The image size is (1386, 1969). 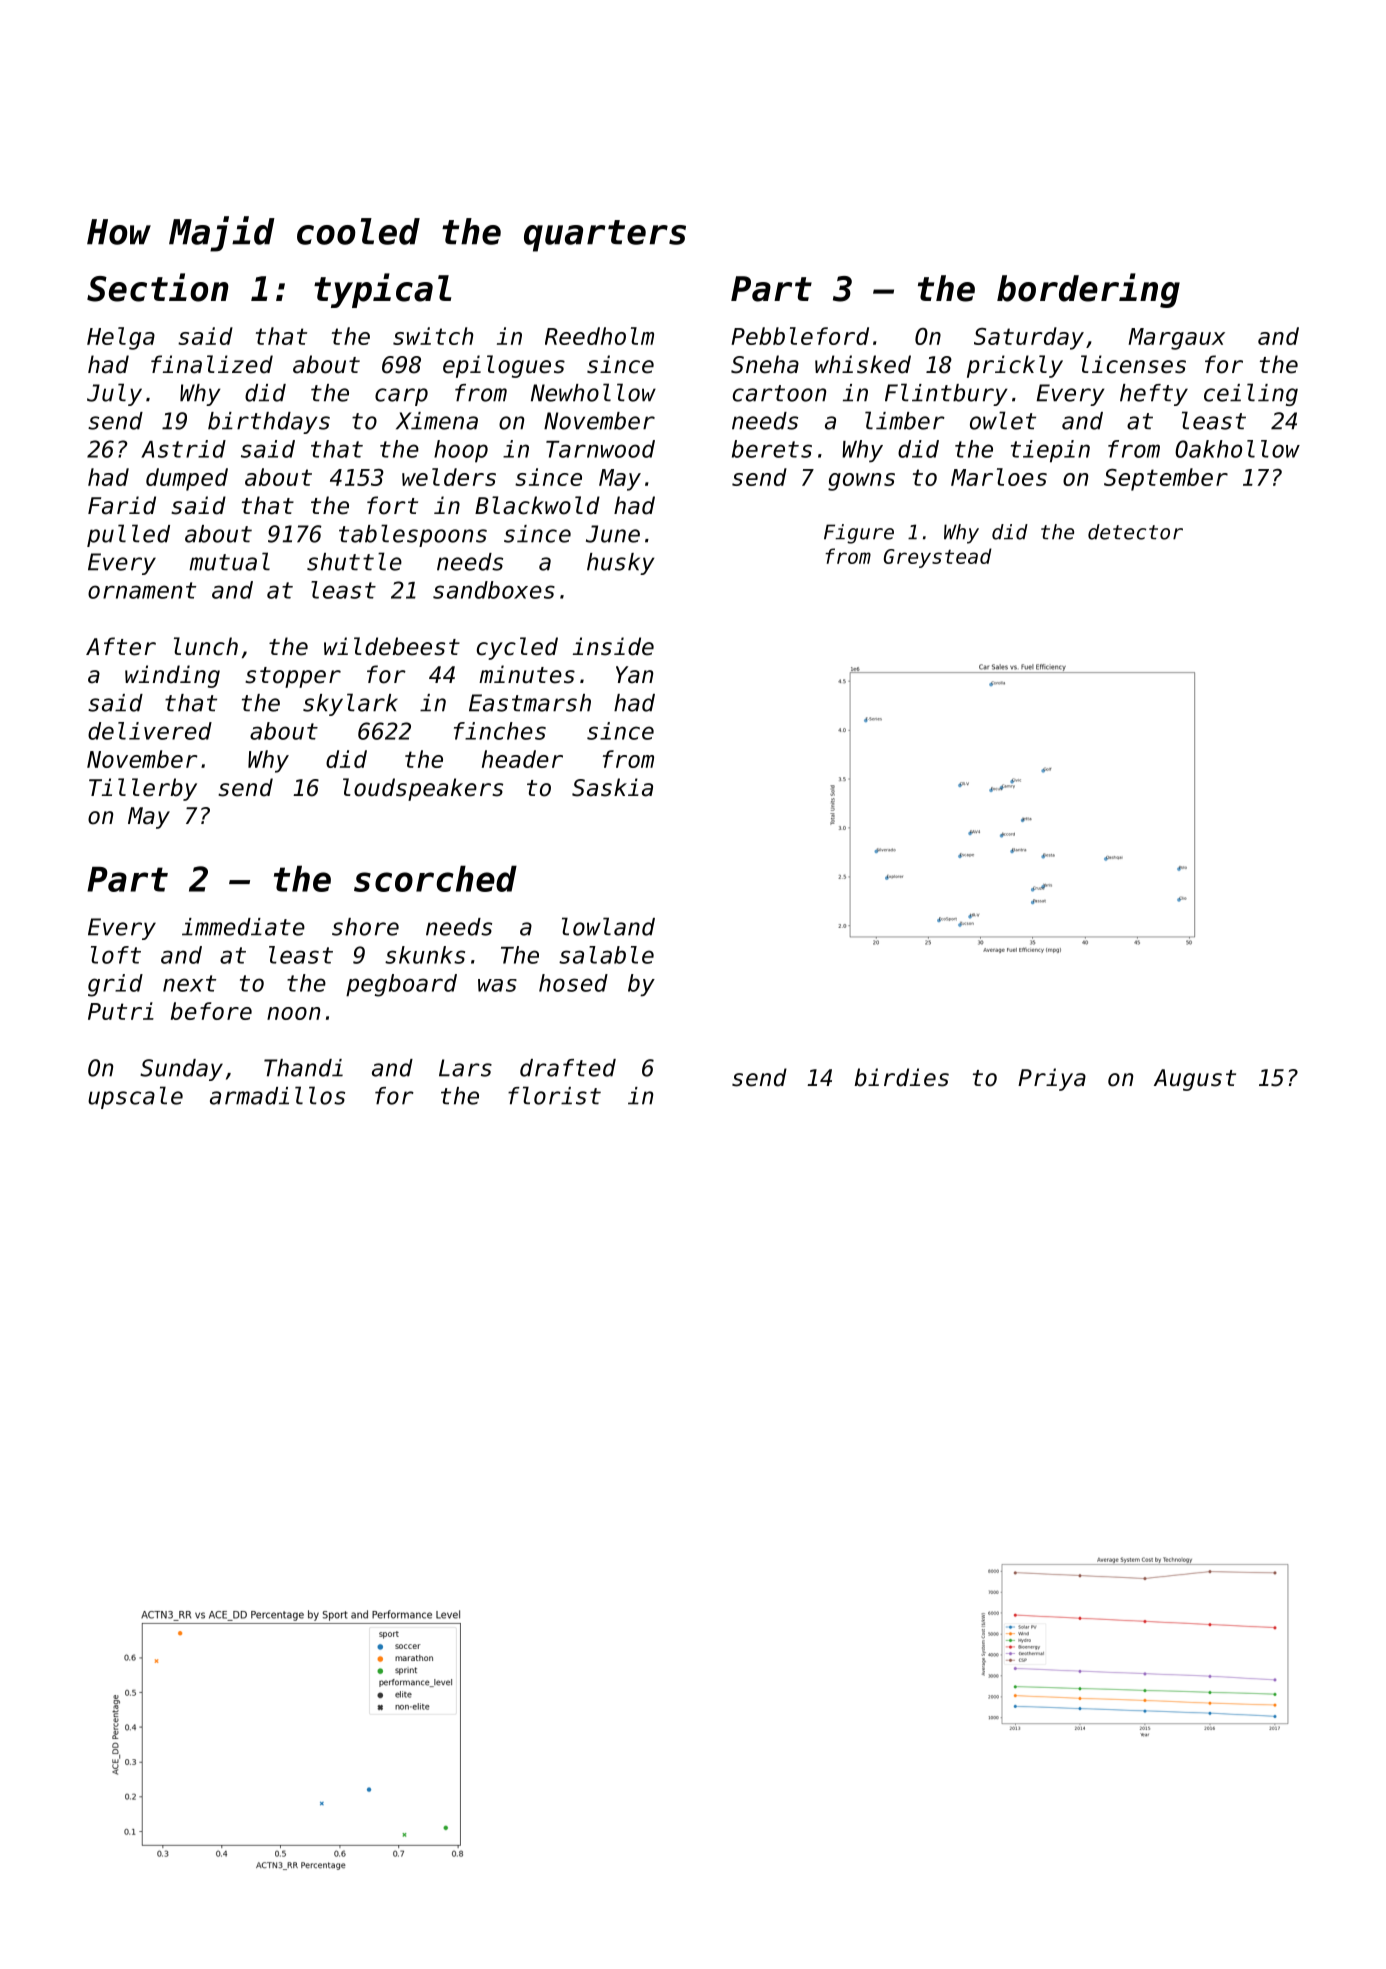 What do you see at coordinates (613, 646) in the screenshot?
I see `inside` at bounding box center [613, 646].
